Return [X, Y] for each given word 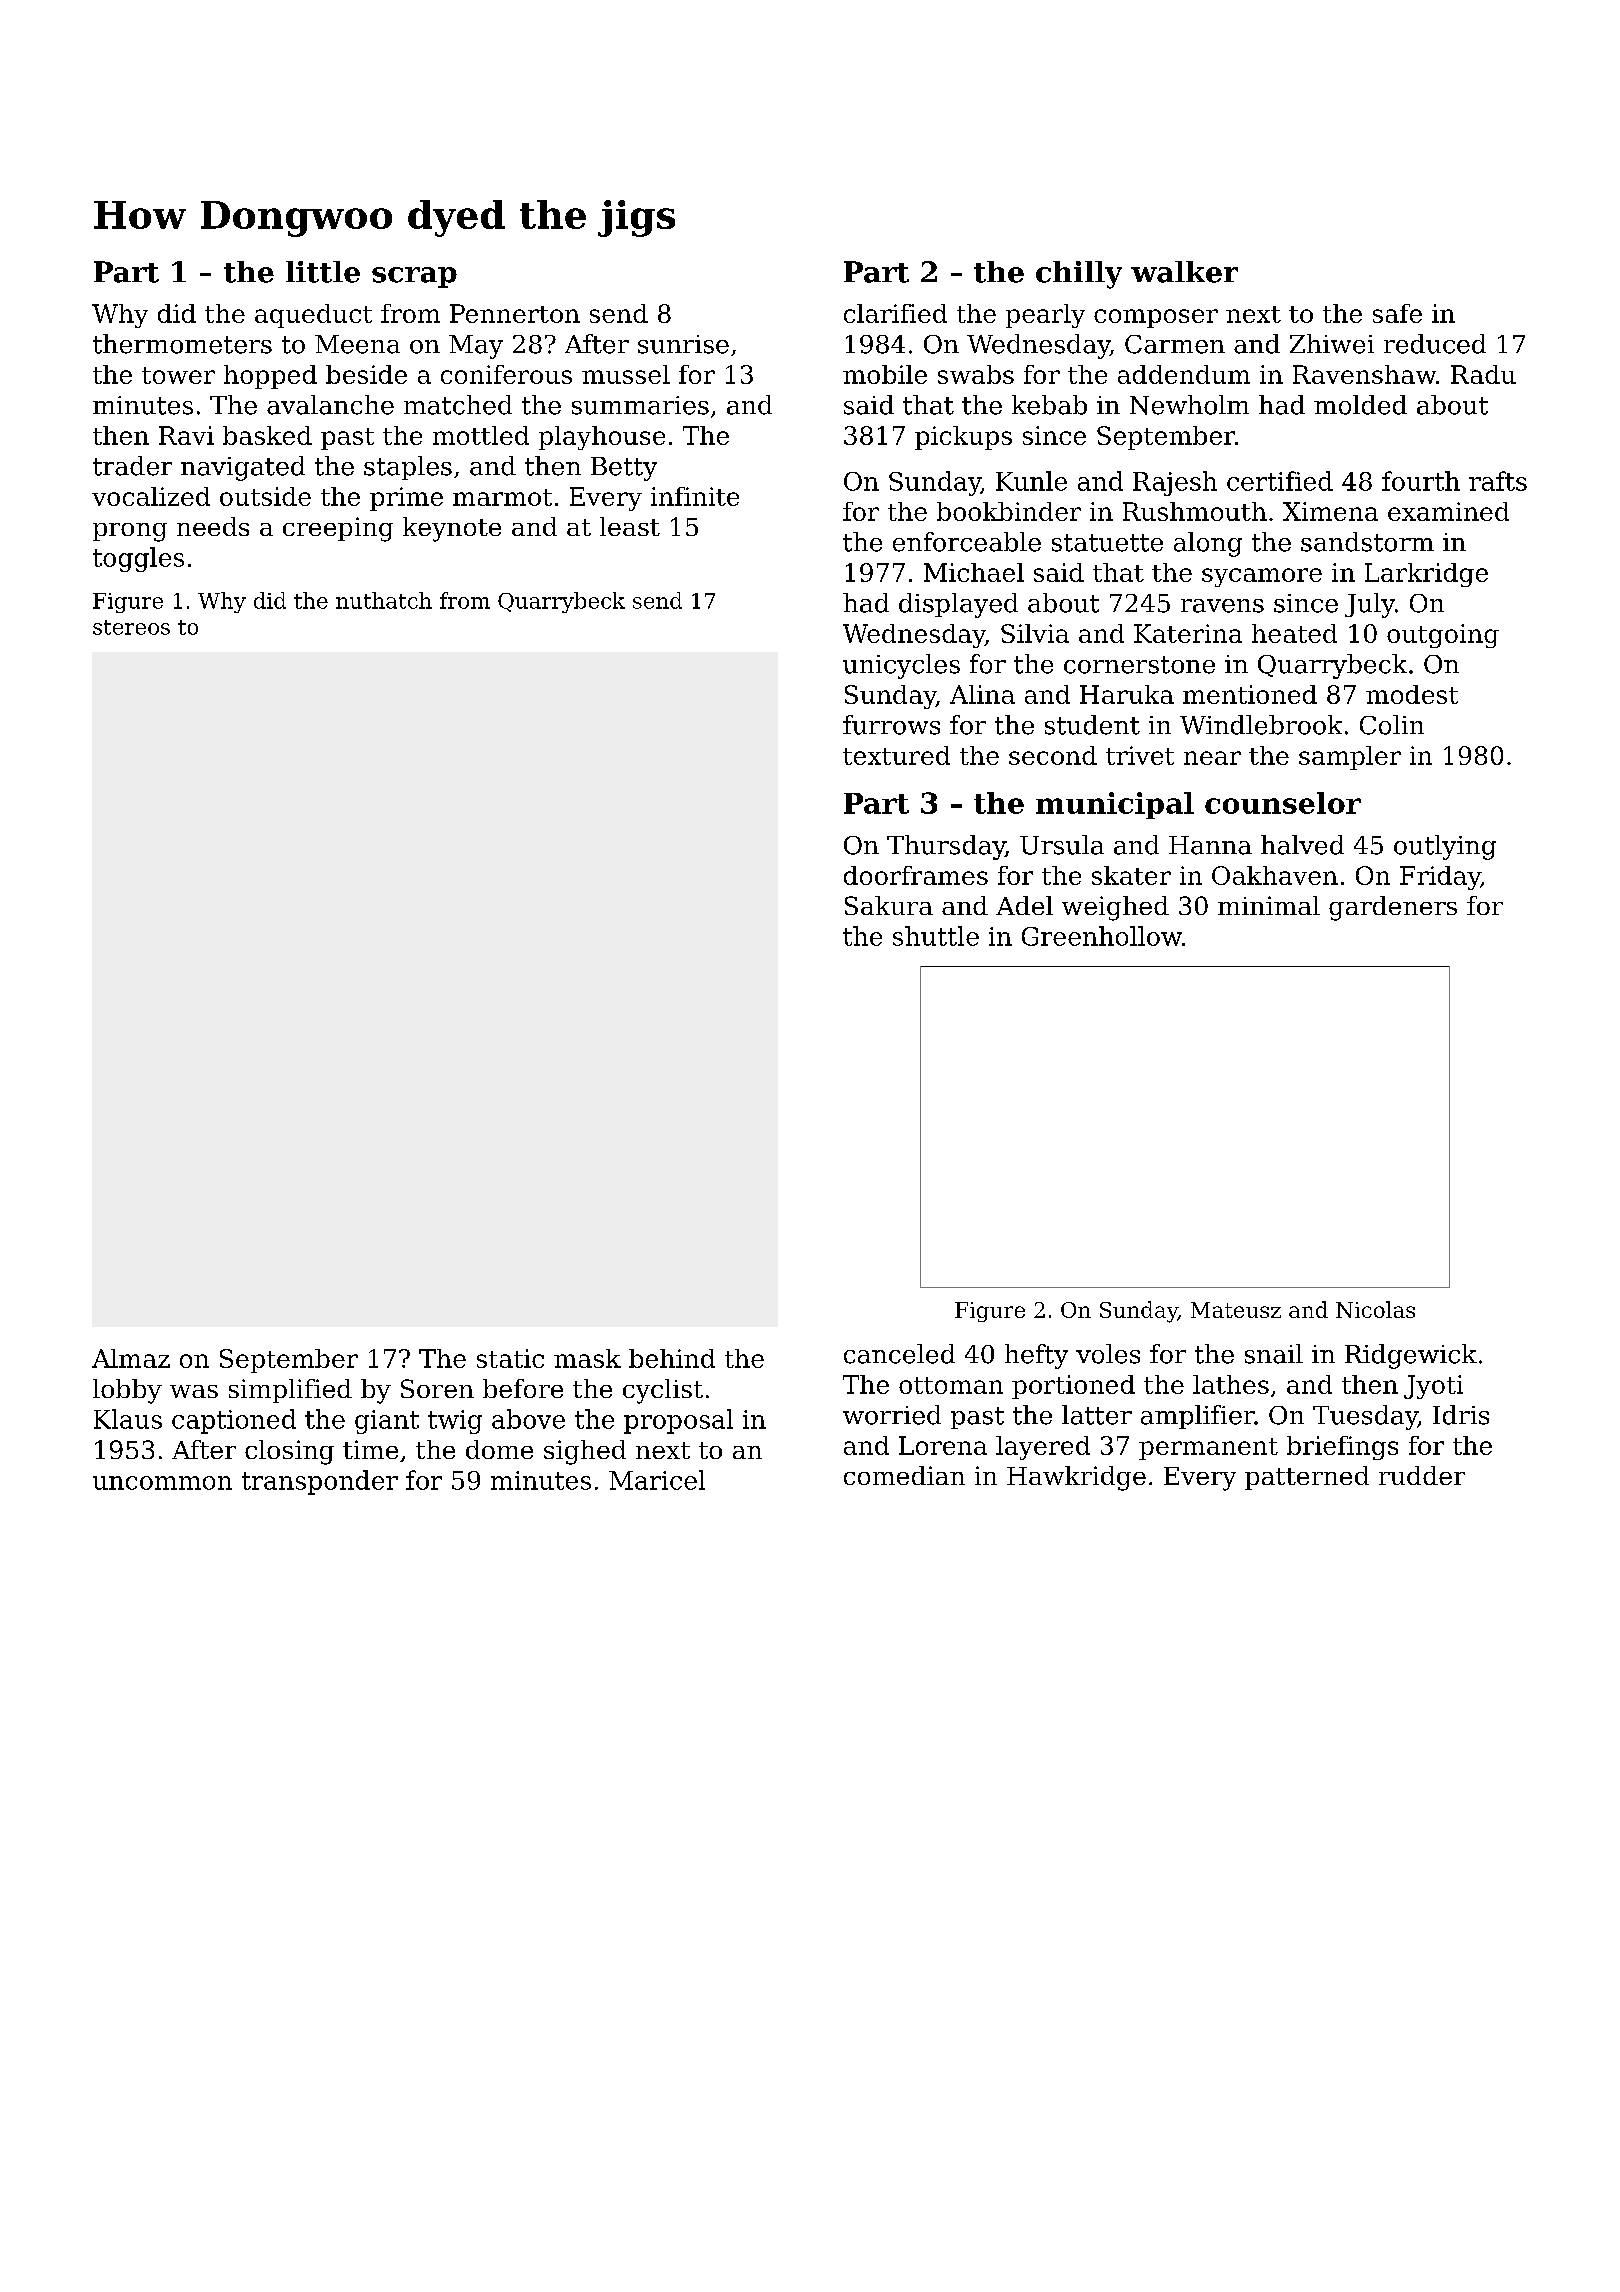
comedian [904, 1475]
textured [896, 755]
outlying [1445, 847]
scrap [414, 277]
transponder [320, 1482]
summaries [640, 405]
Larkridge [1426, 575]
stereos [131, 627]
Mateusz [1236, 1310]
